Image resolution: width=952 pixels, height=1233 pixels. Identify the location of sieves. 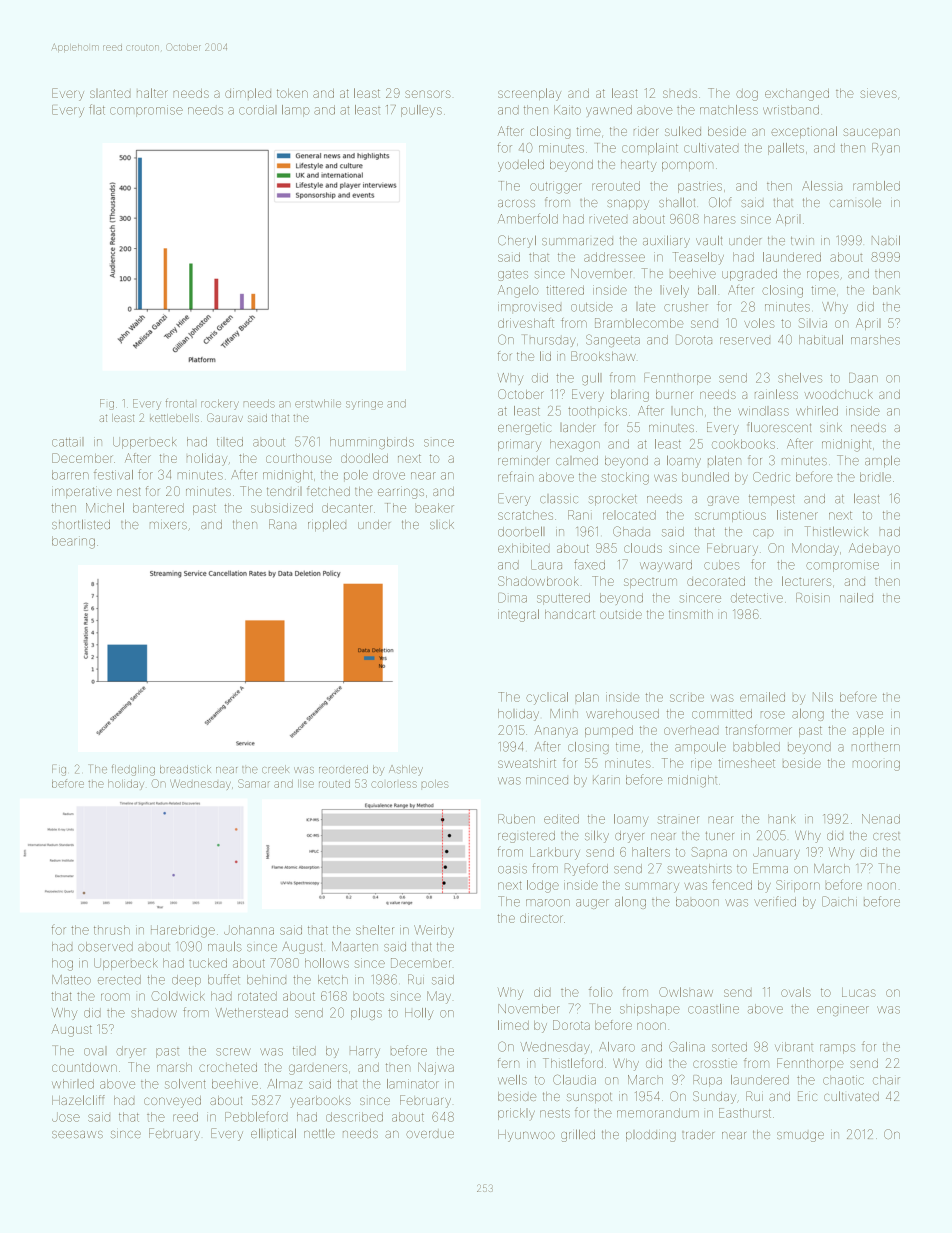
(879, 93).
